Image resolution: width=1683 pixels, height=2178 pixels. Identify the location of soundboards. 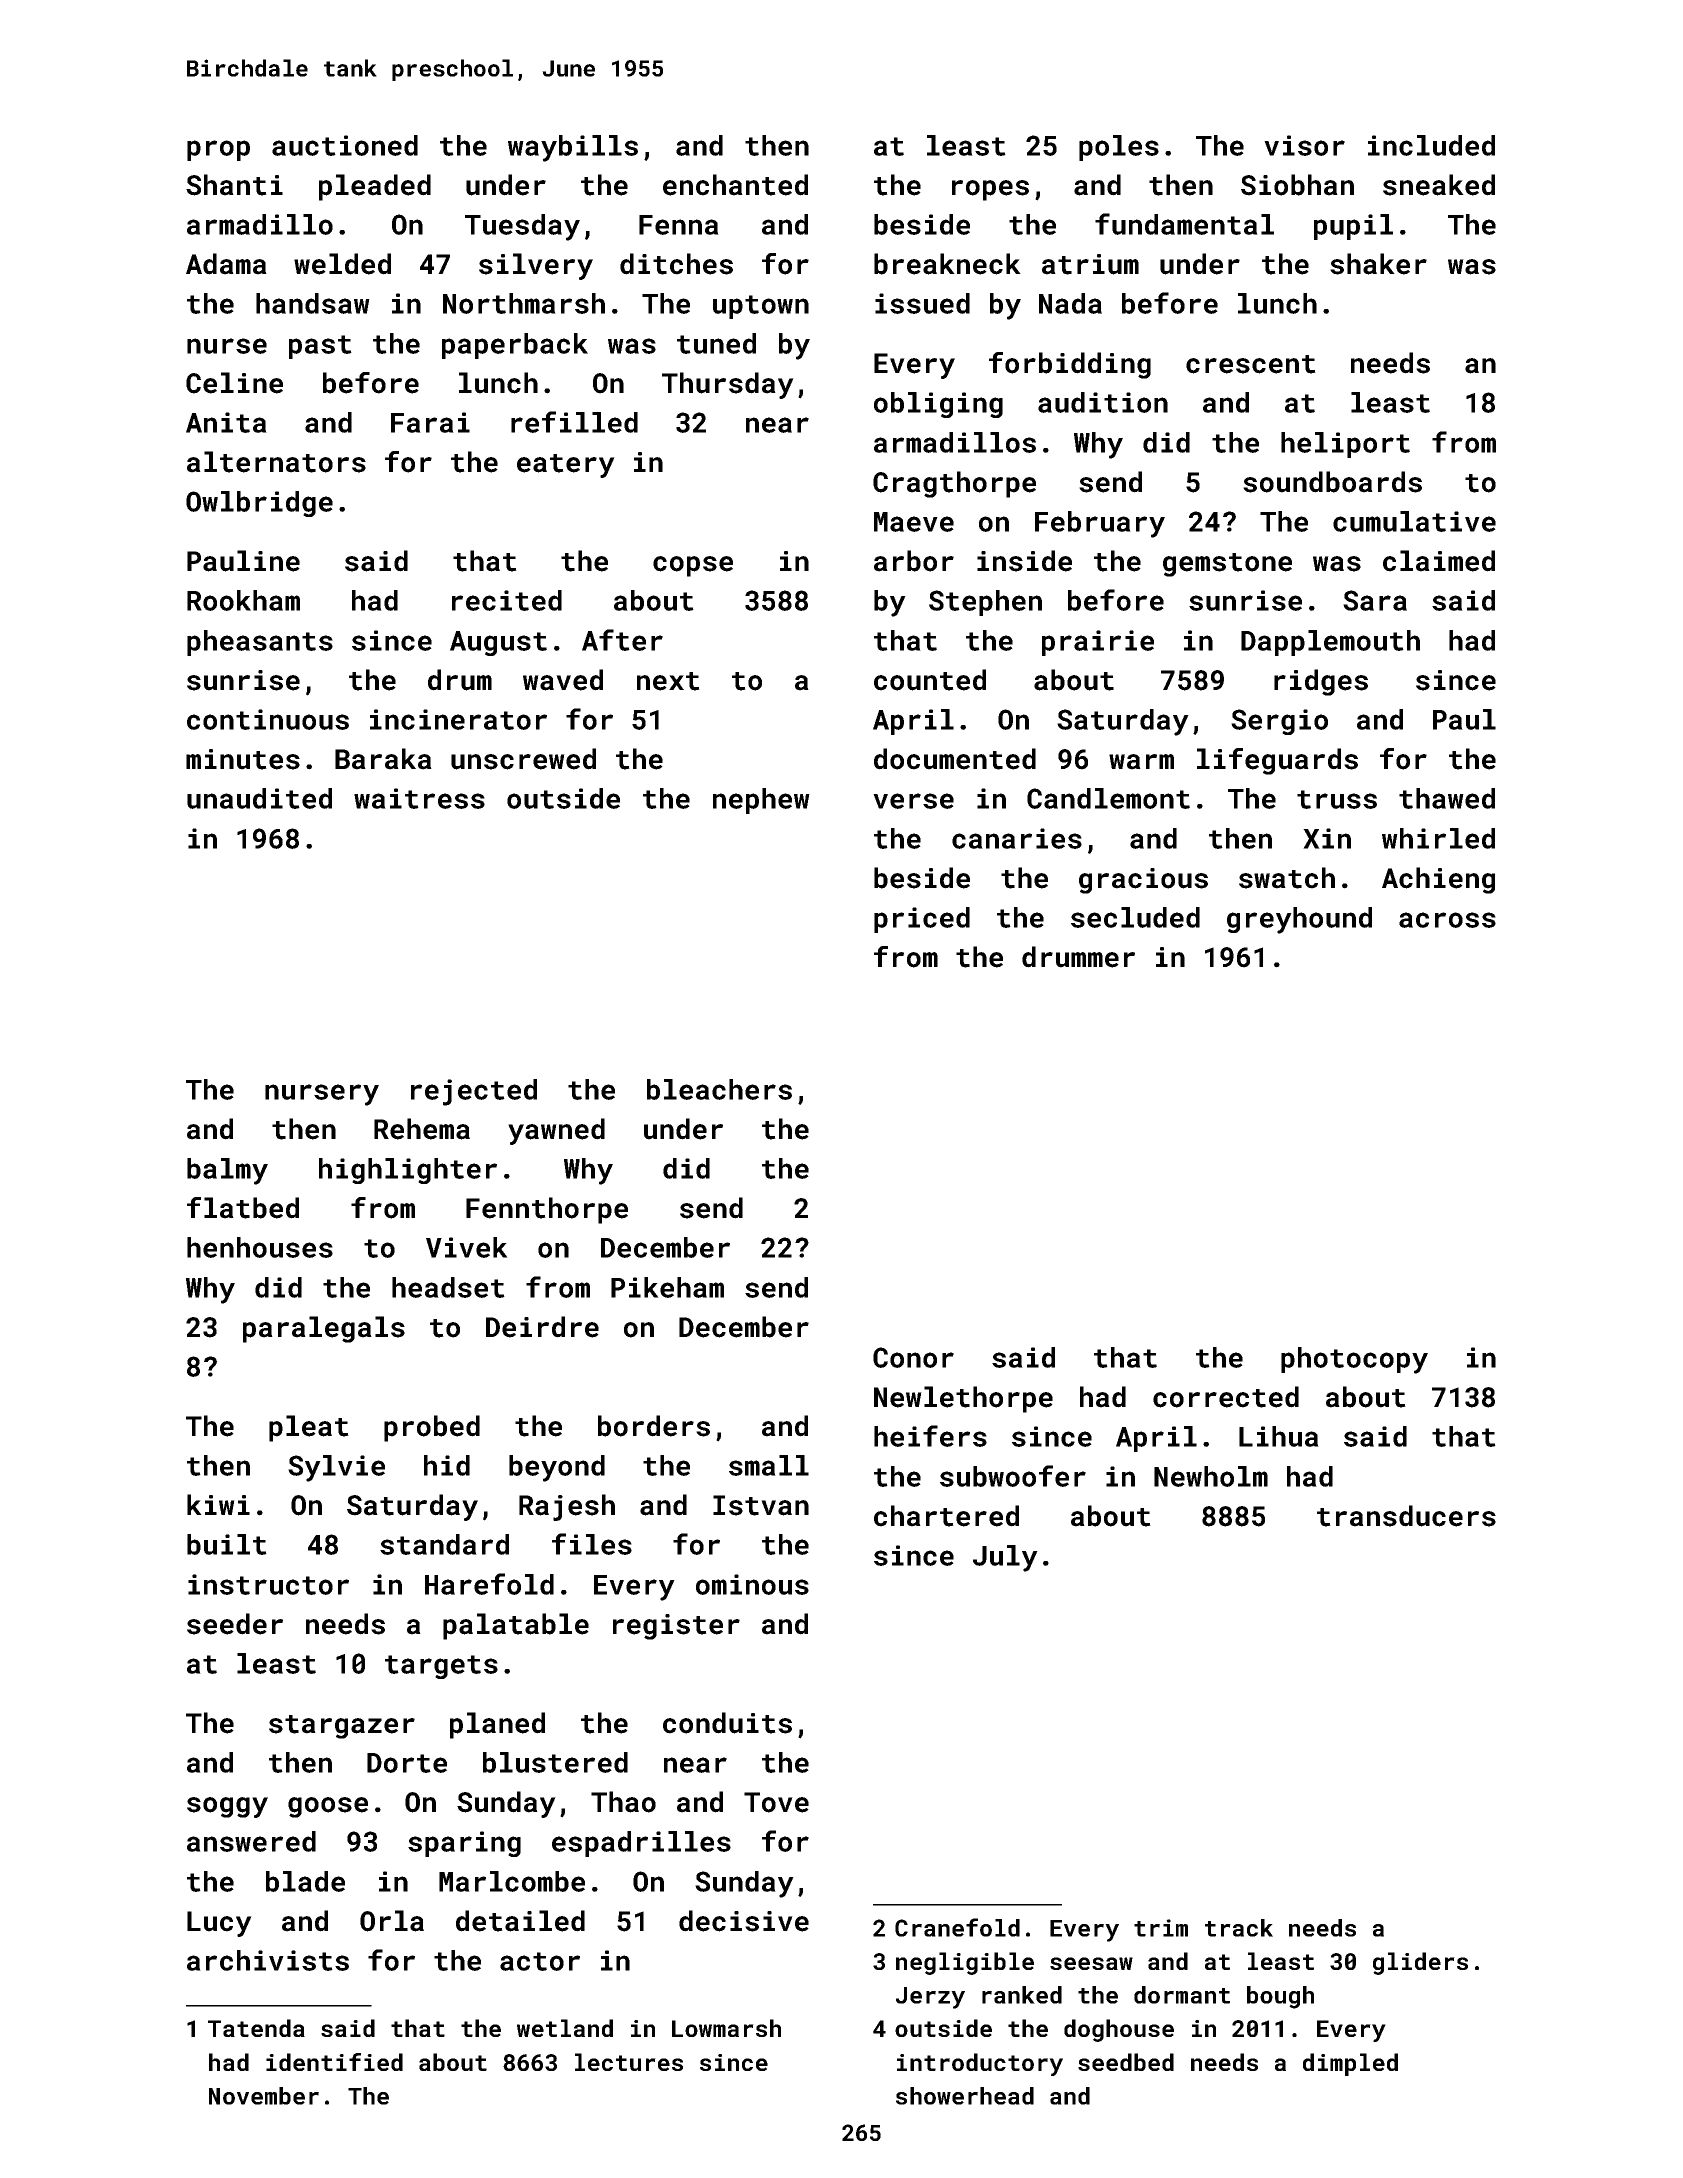
(1332, 482).
